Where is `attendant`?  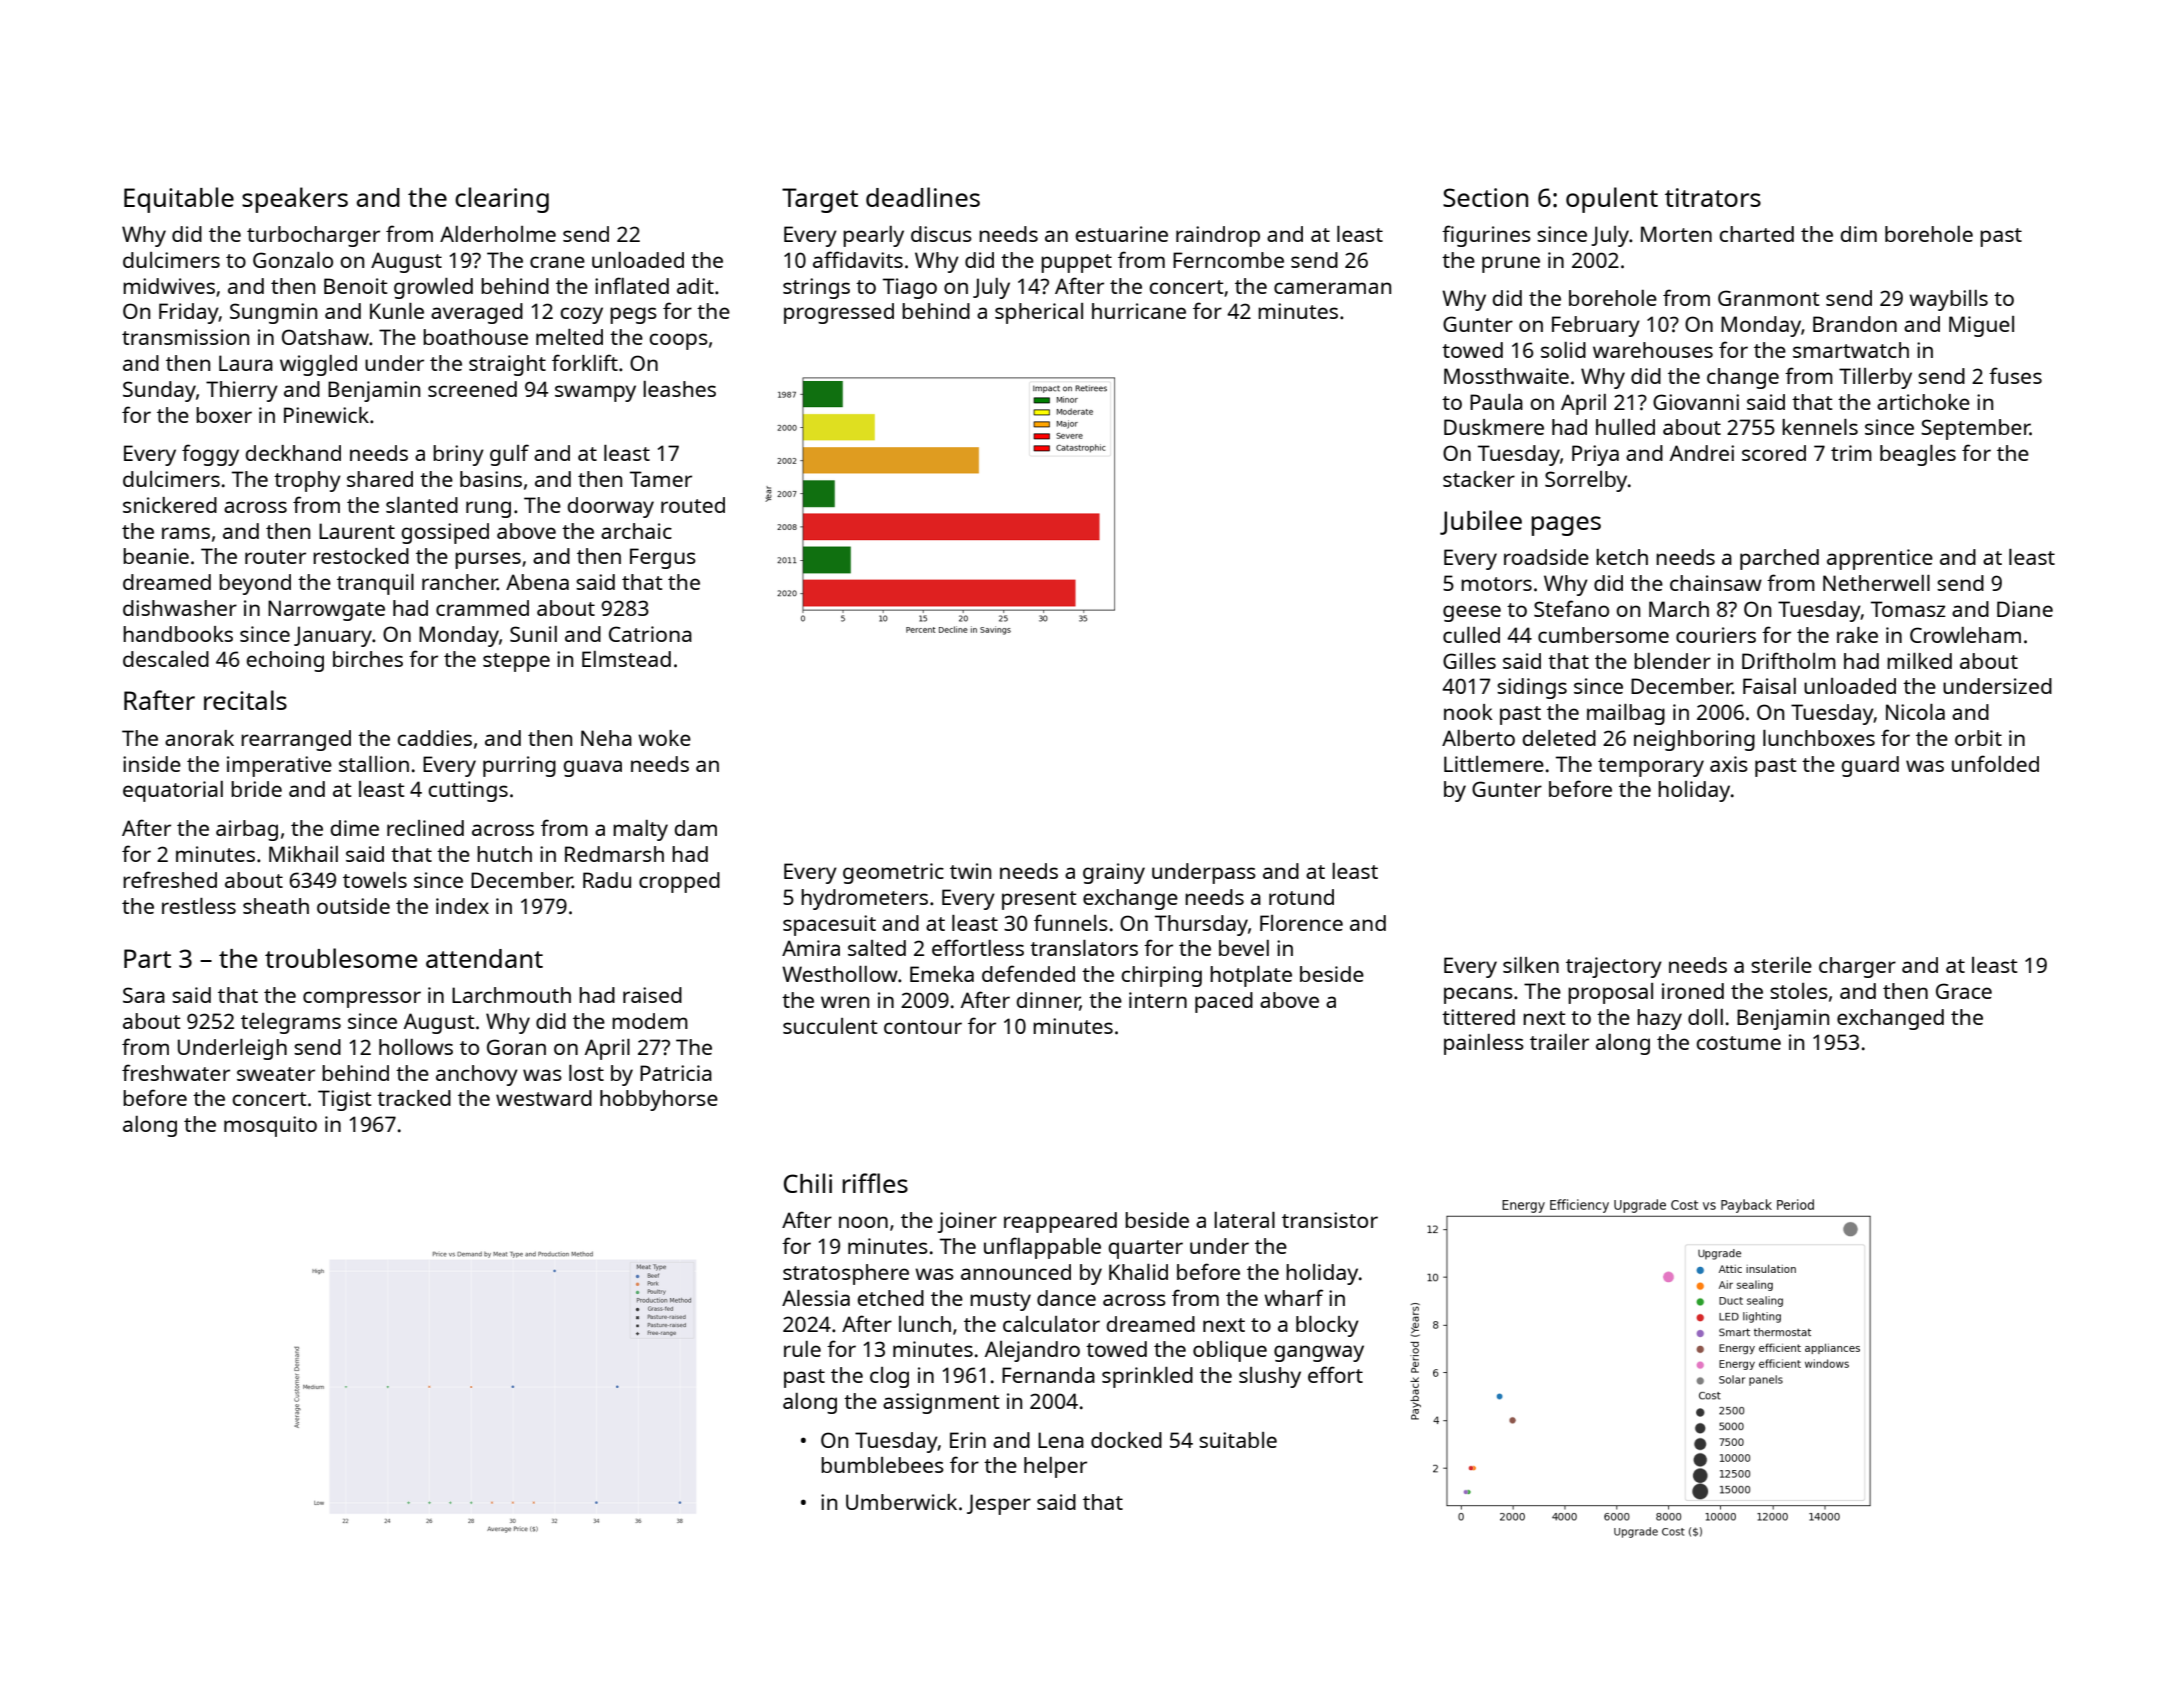
attendant is located at coordinates (484, 958).
